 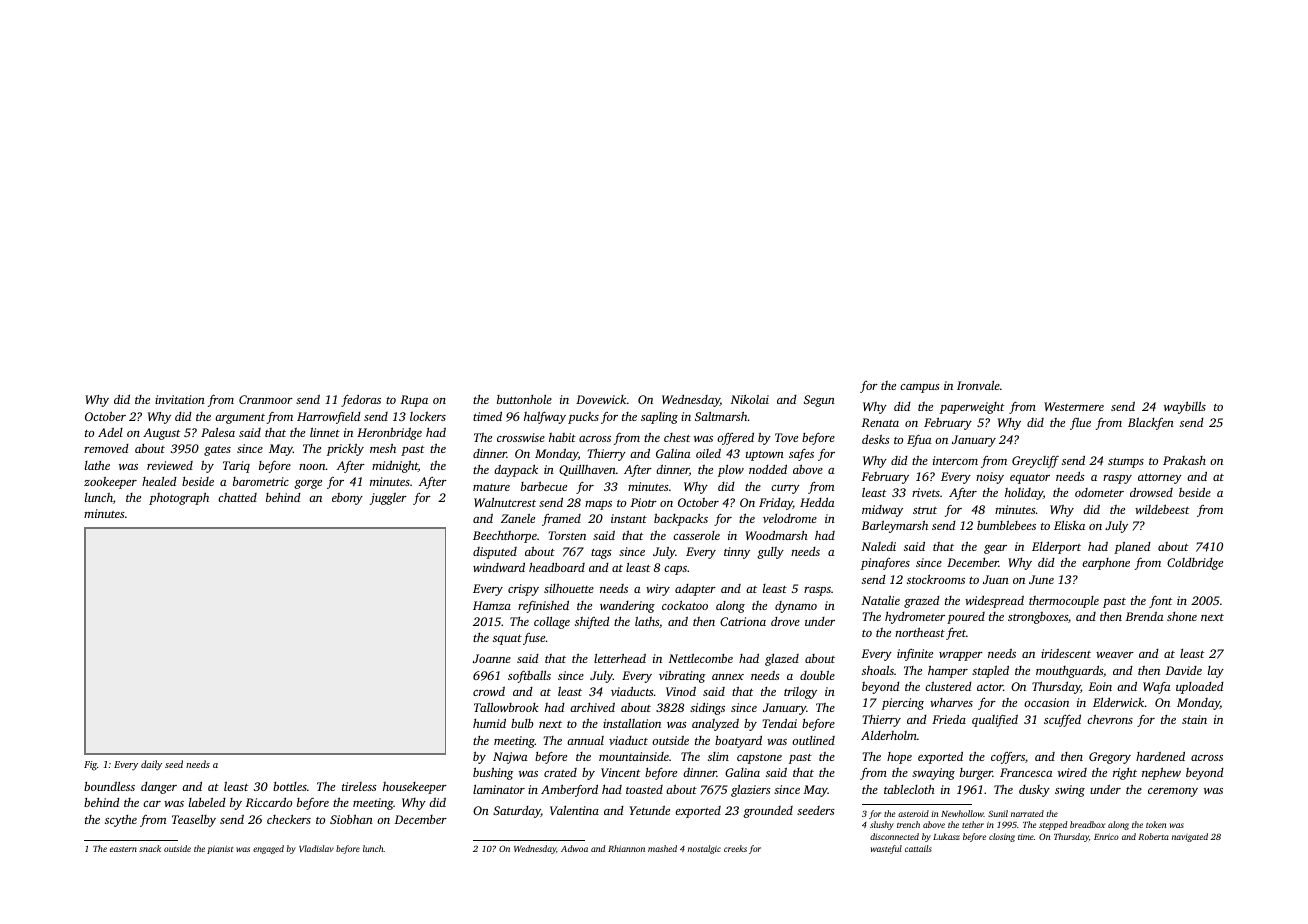 I want to click on Greycliff, so click(x=1035, y=461).
